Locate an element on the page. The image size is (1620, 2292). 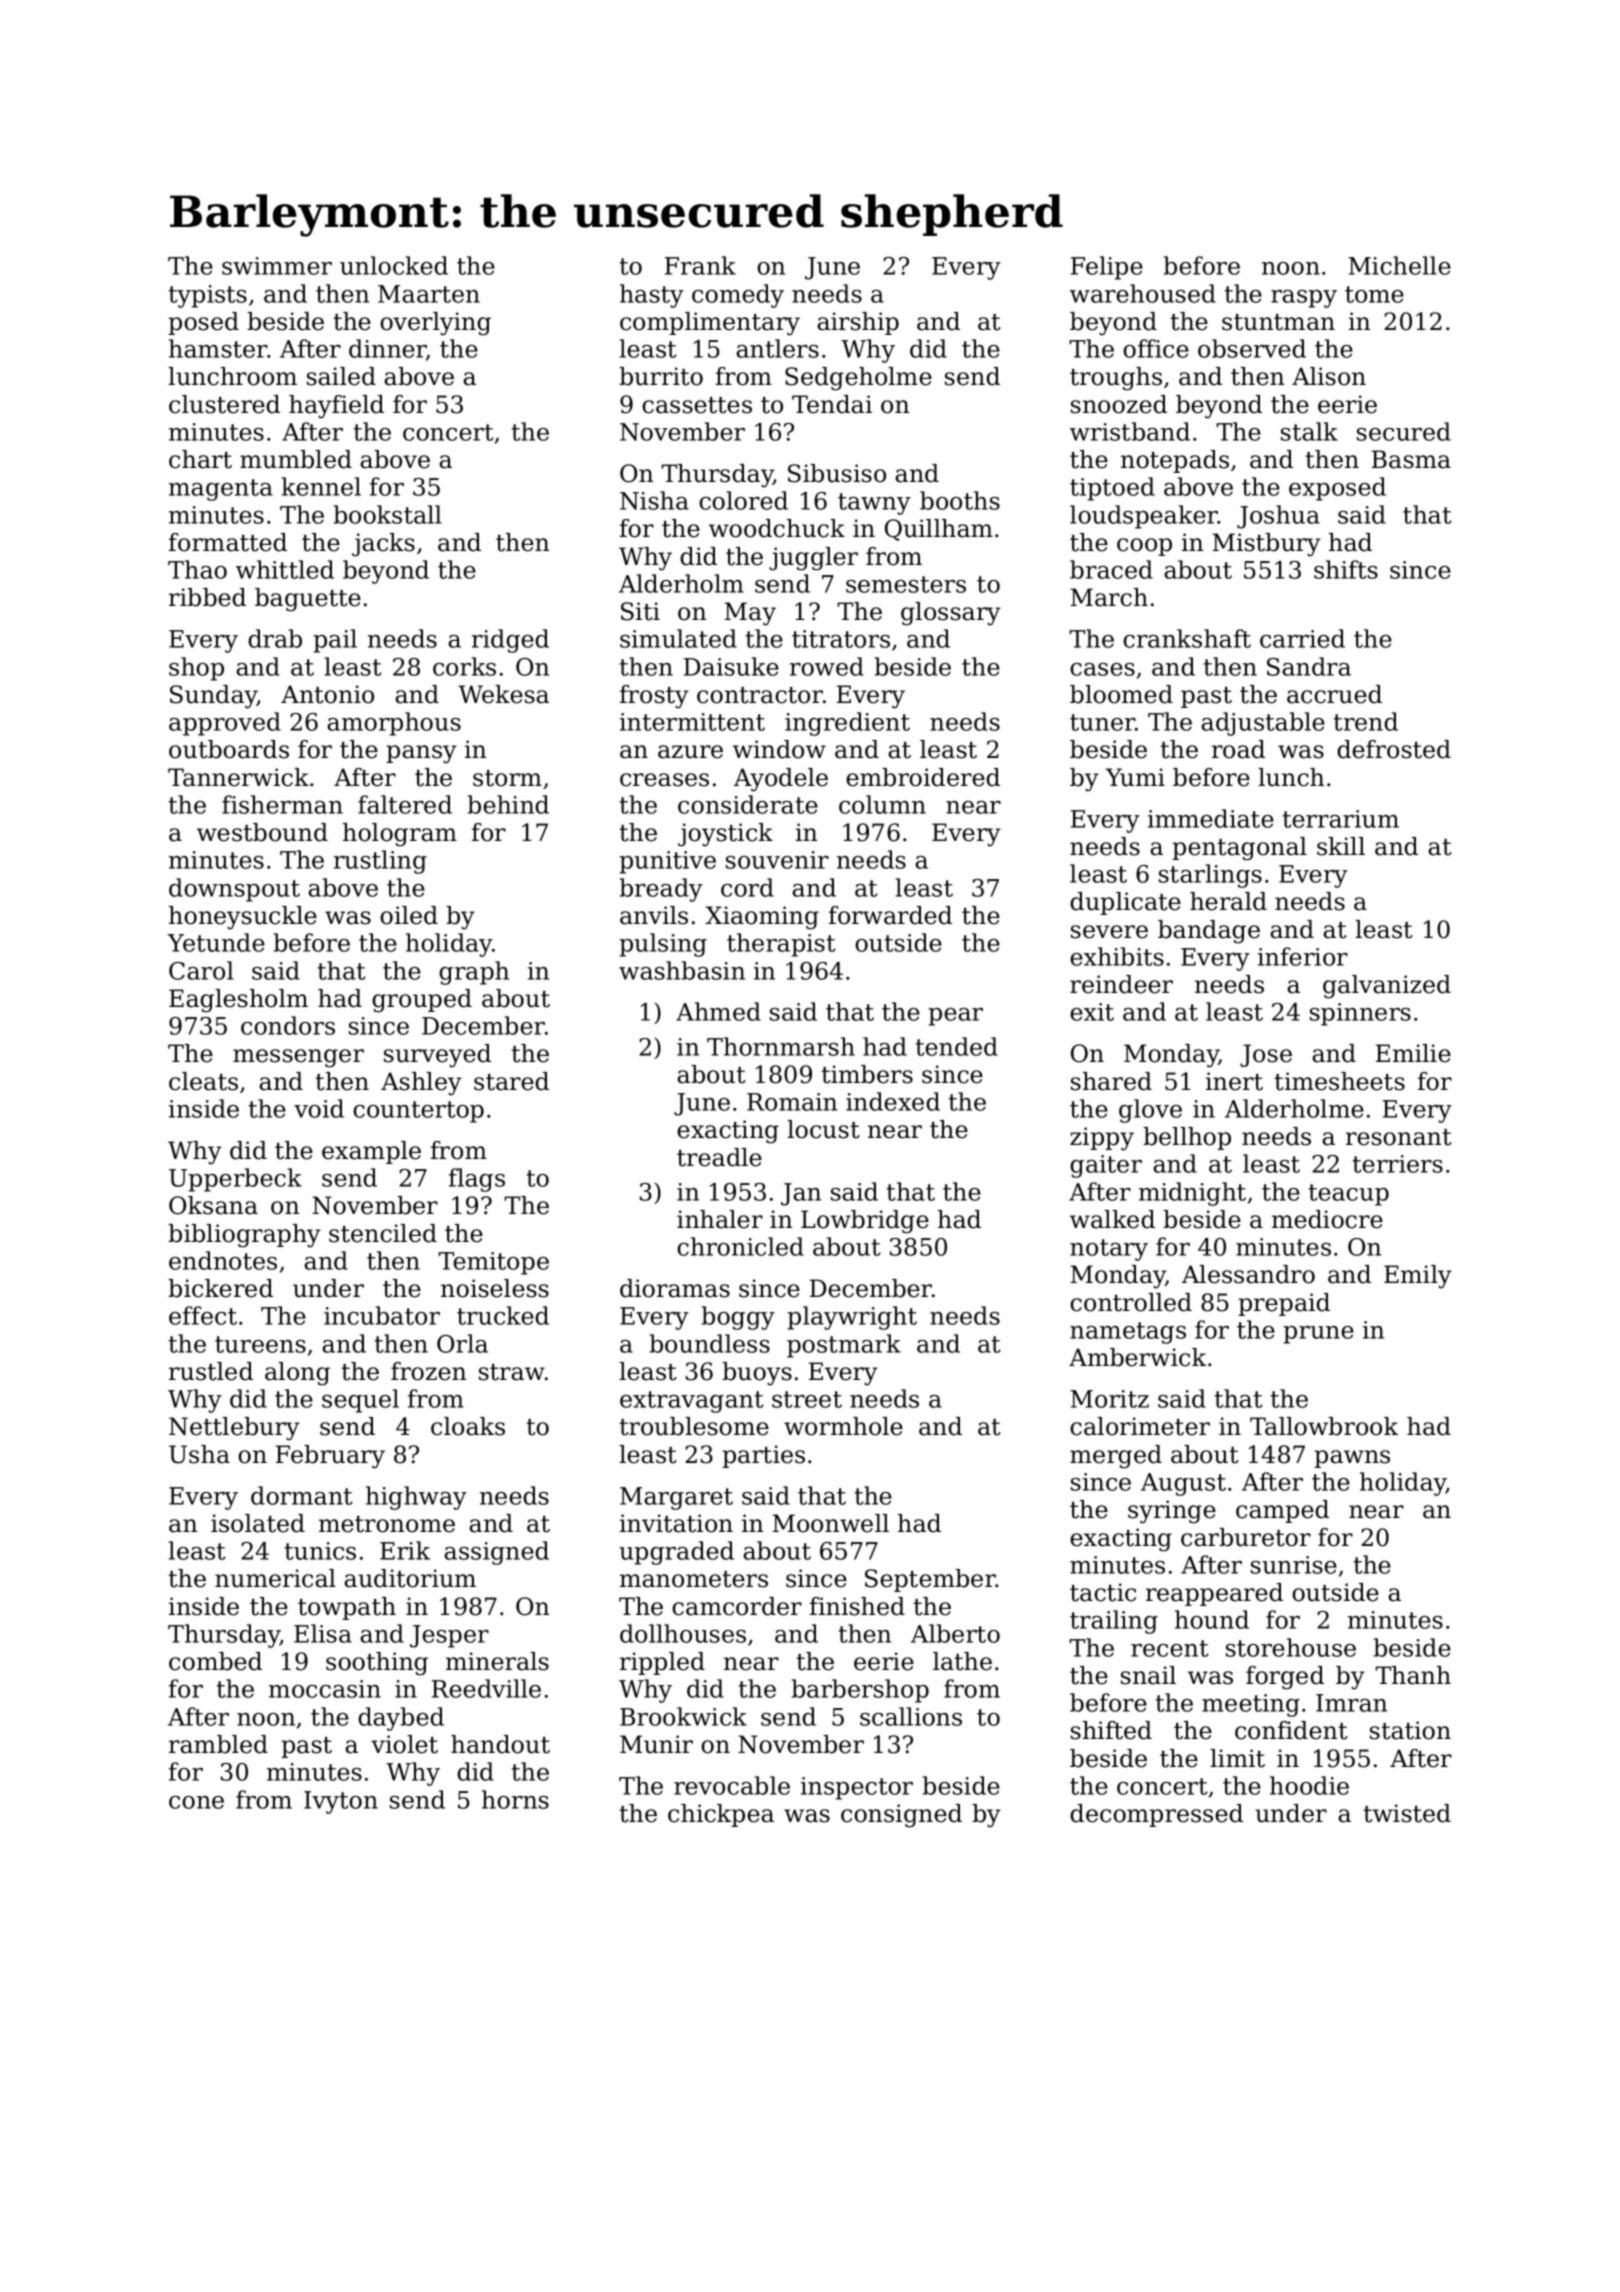
Wekesa is located at coordinates (503, 694).
